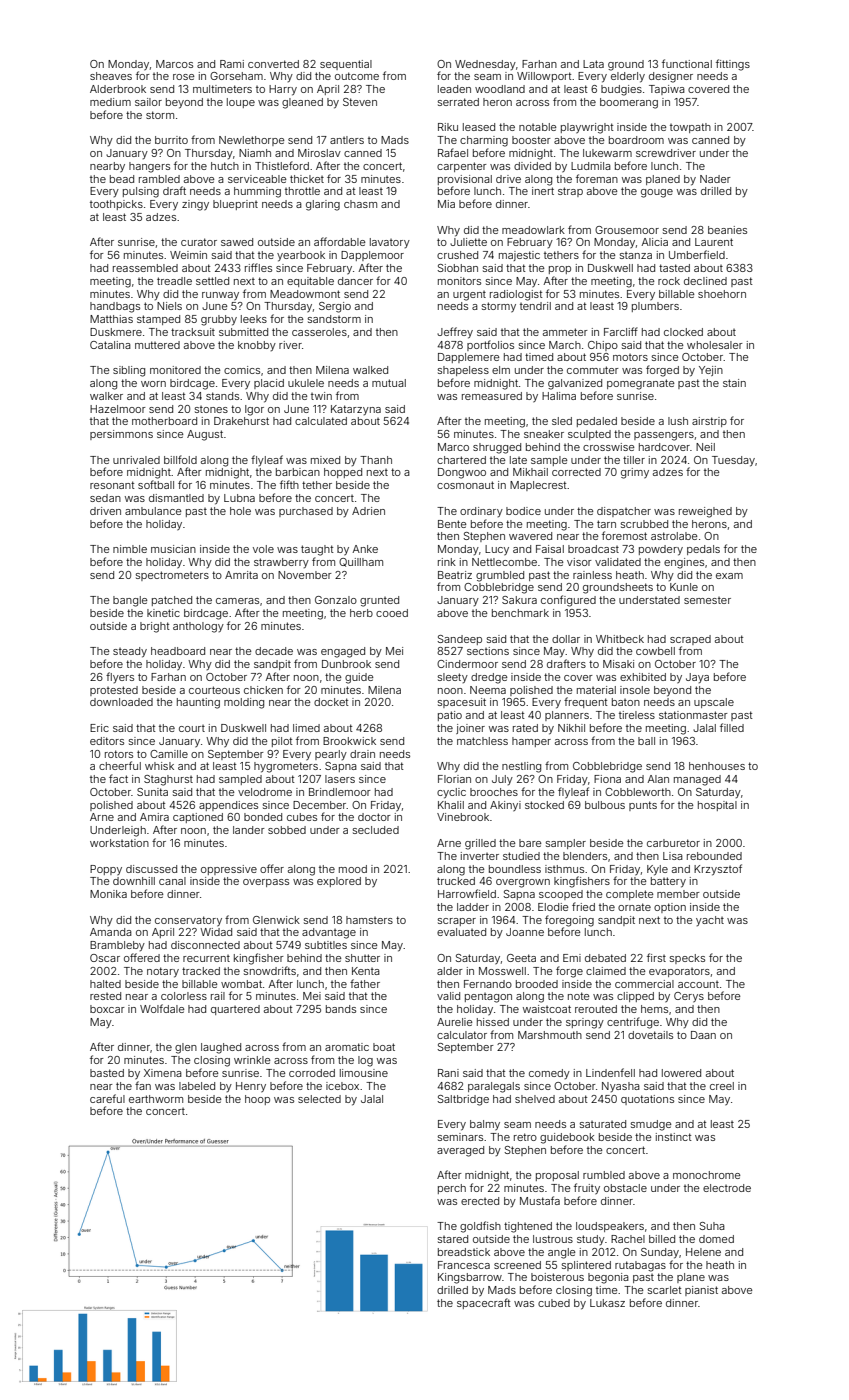 The height and width of the image is (1400, 849). I want to click on conservatory, so click(188, 921).
